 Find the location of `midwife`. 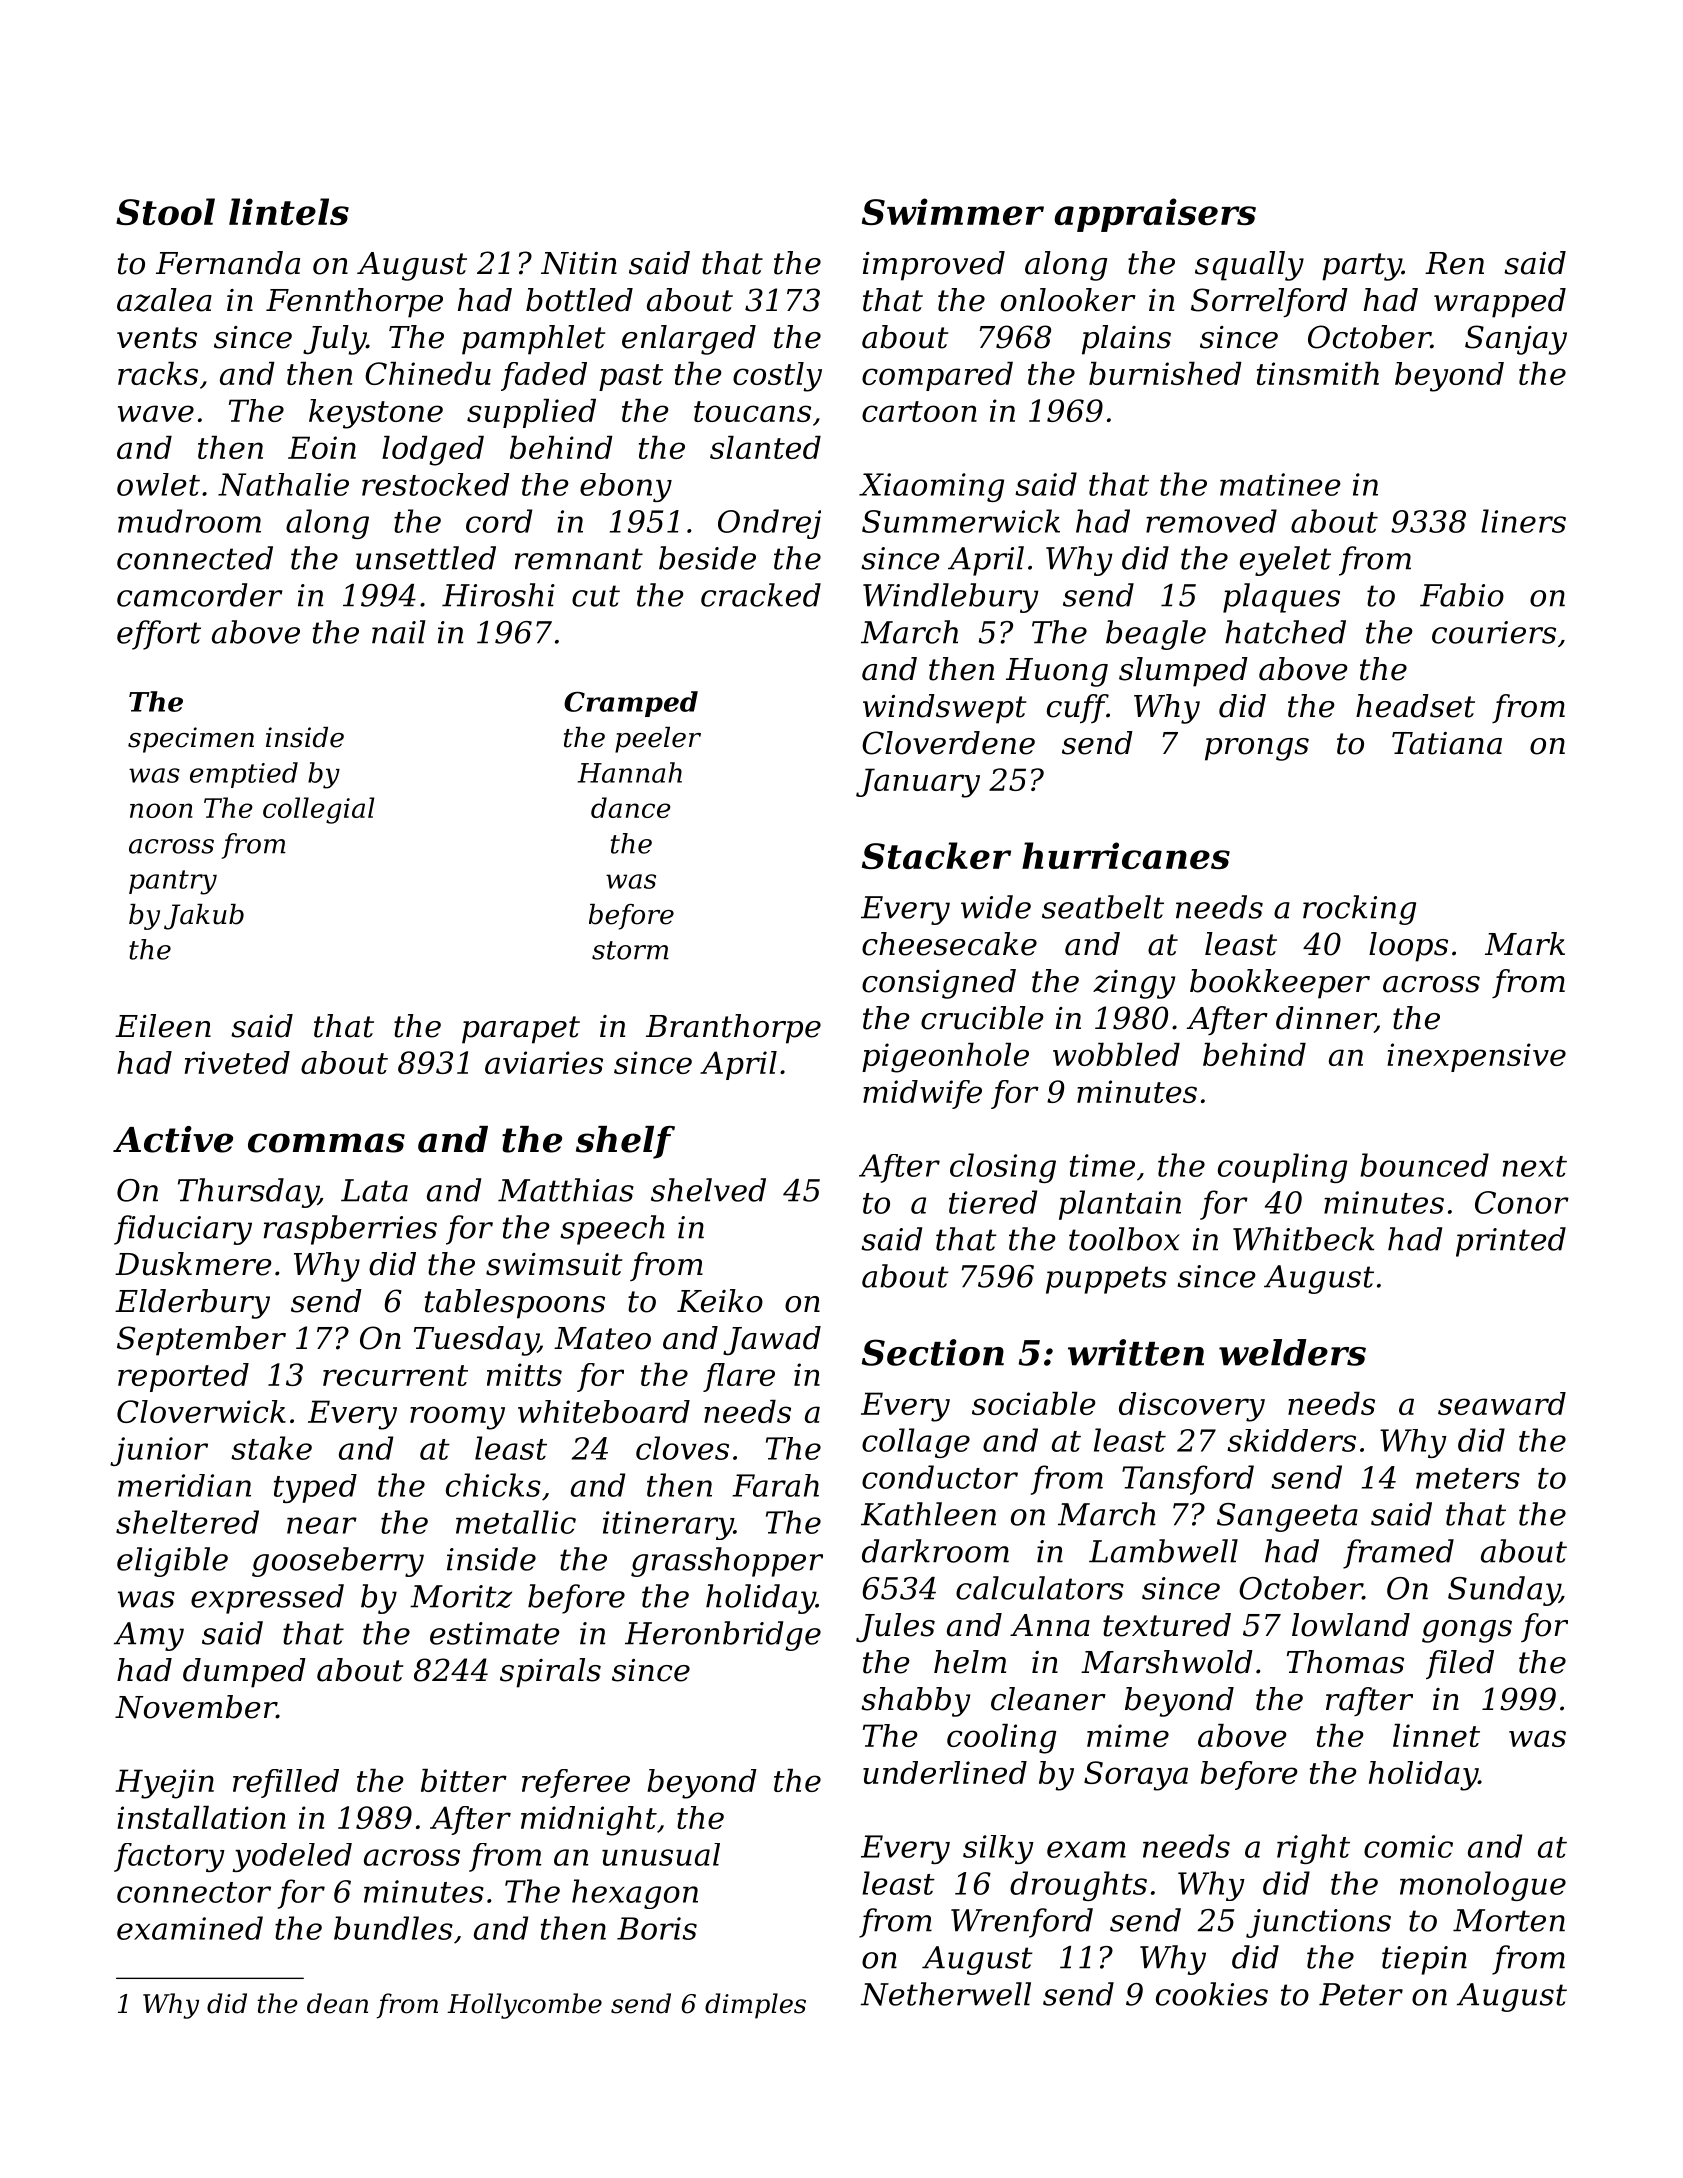

midwife is located at coordinates (922, 1094).
